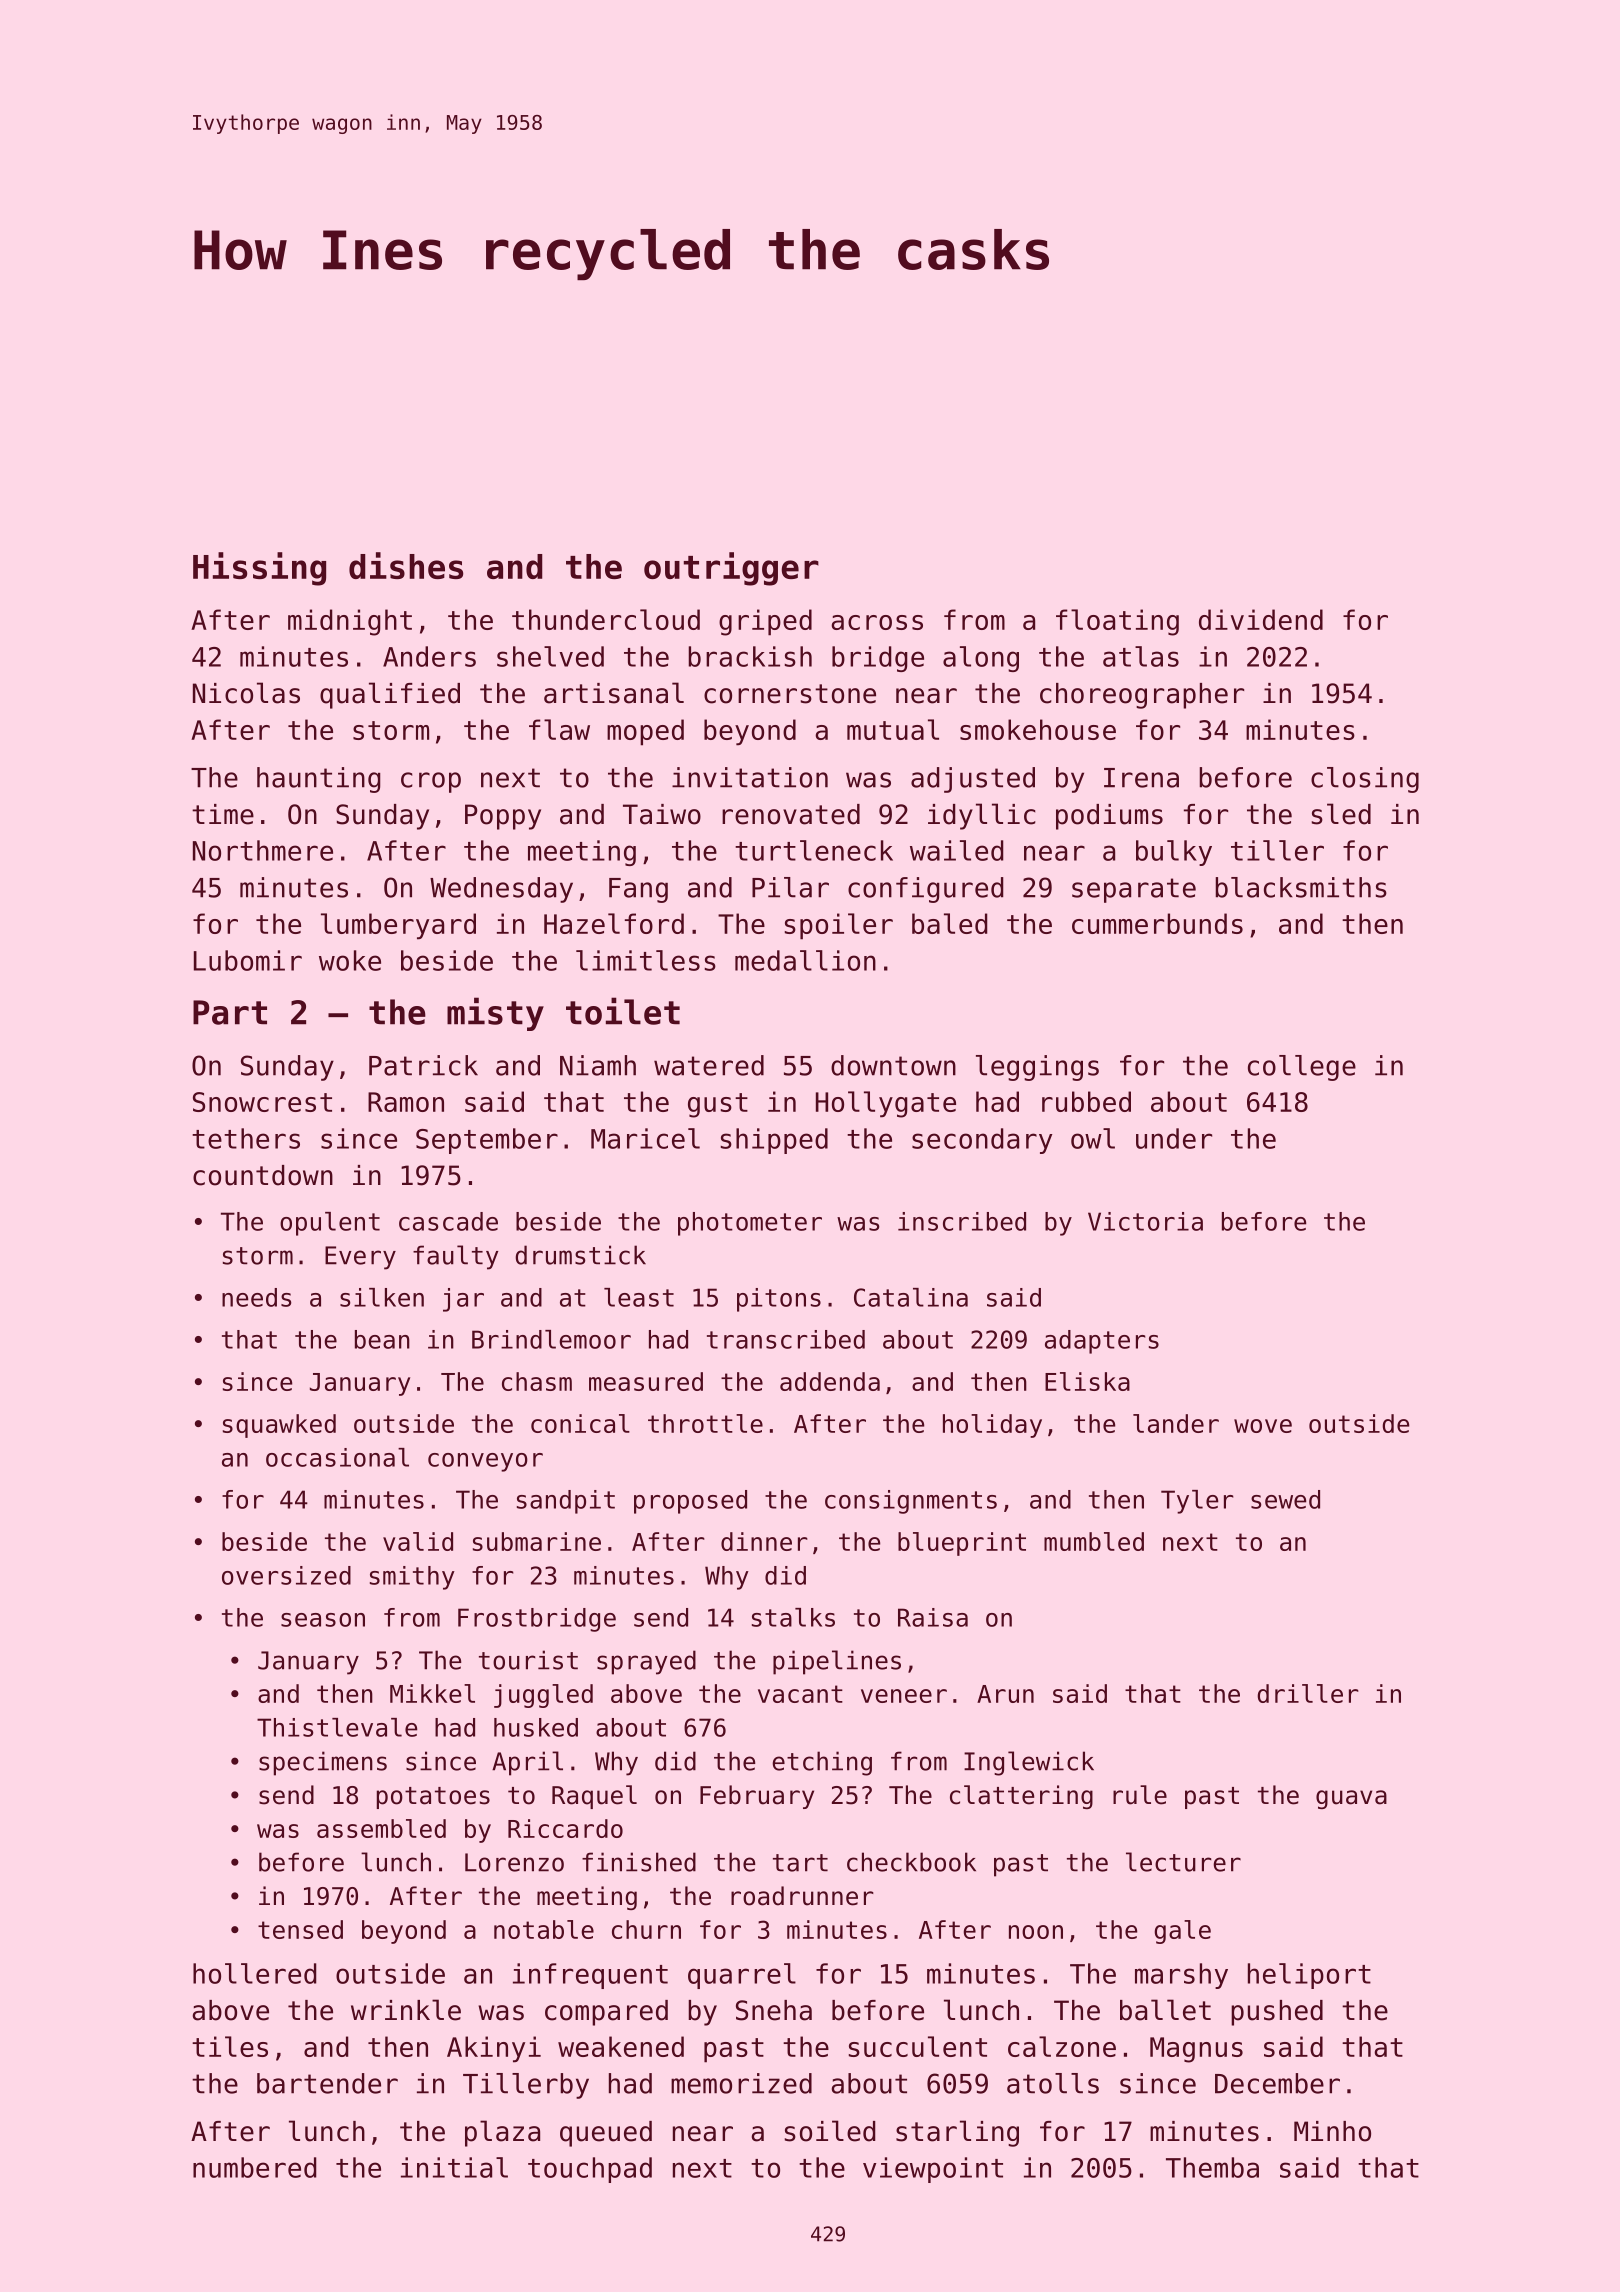  What do you see at coordinates (1029, 1763) in the screenshot?
I see `Inglewick` at bounding box center [1029, 1763].
